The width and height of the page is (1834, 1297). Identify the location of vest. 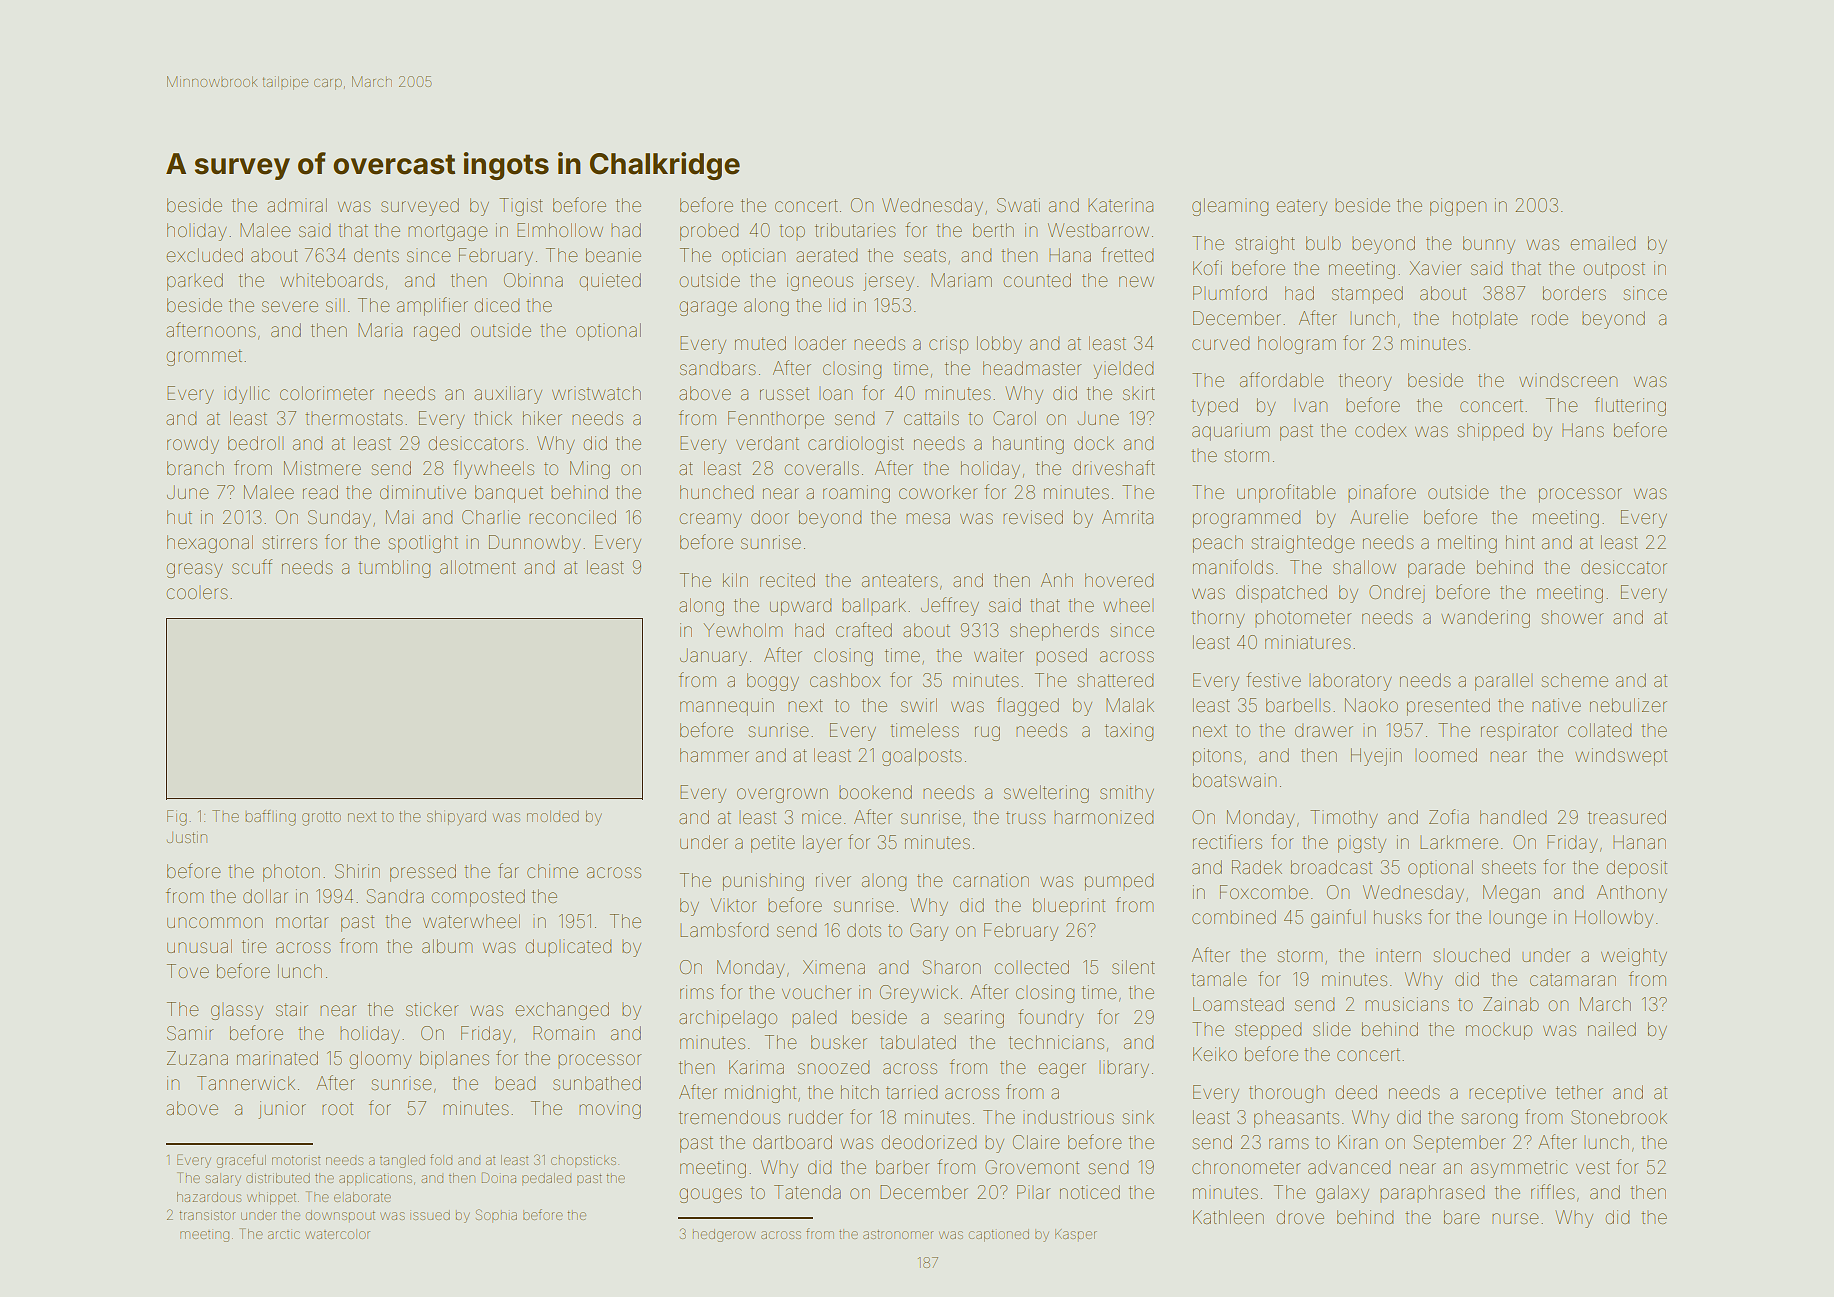
(1593, 1167).
